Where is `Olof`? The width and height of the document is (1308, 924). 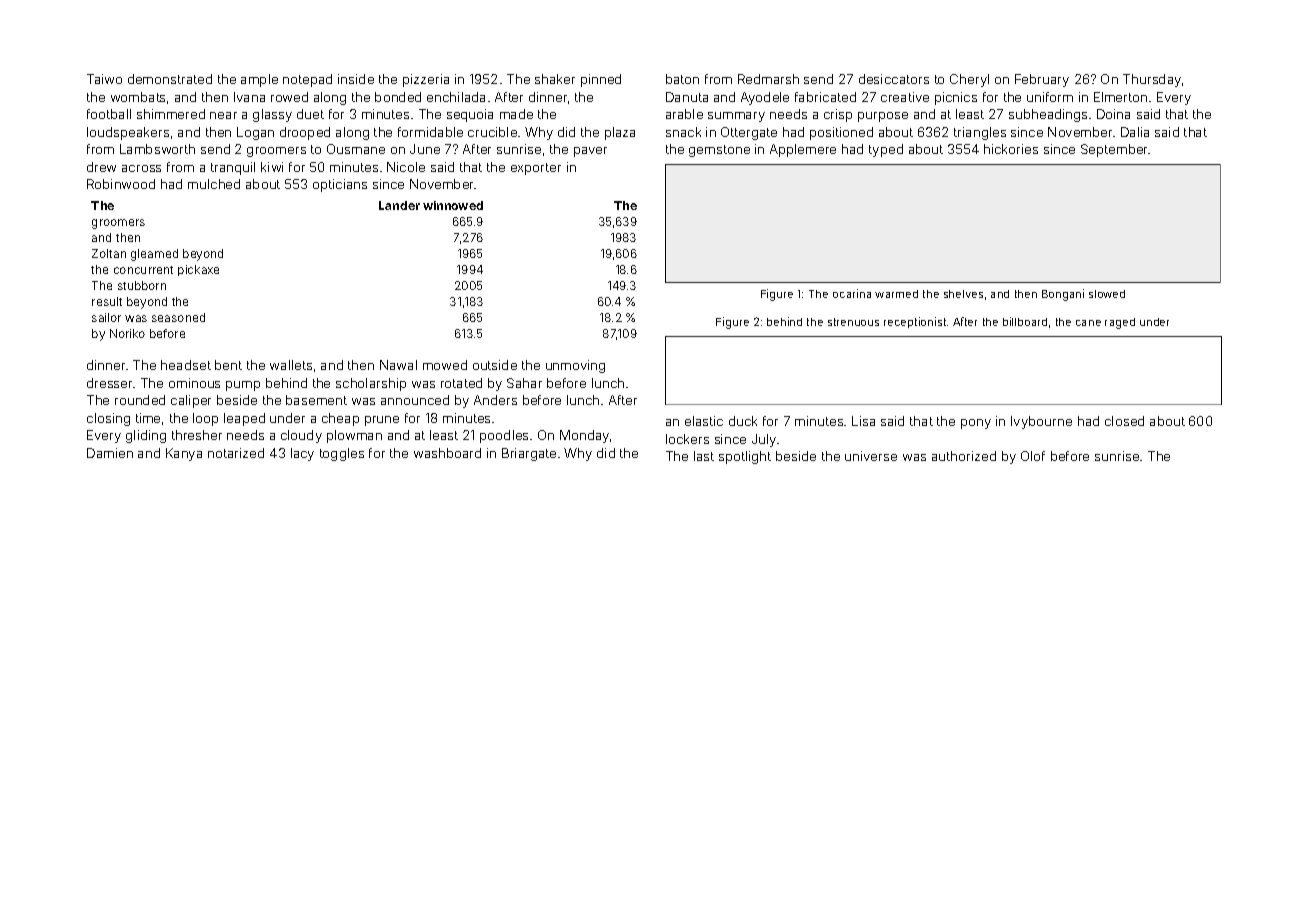
Olof is located at coordinates (1033, 456).
